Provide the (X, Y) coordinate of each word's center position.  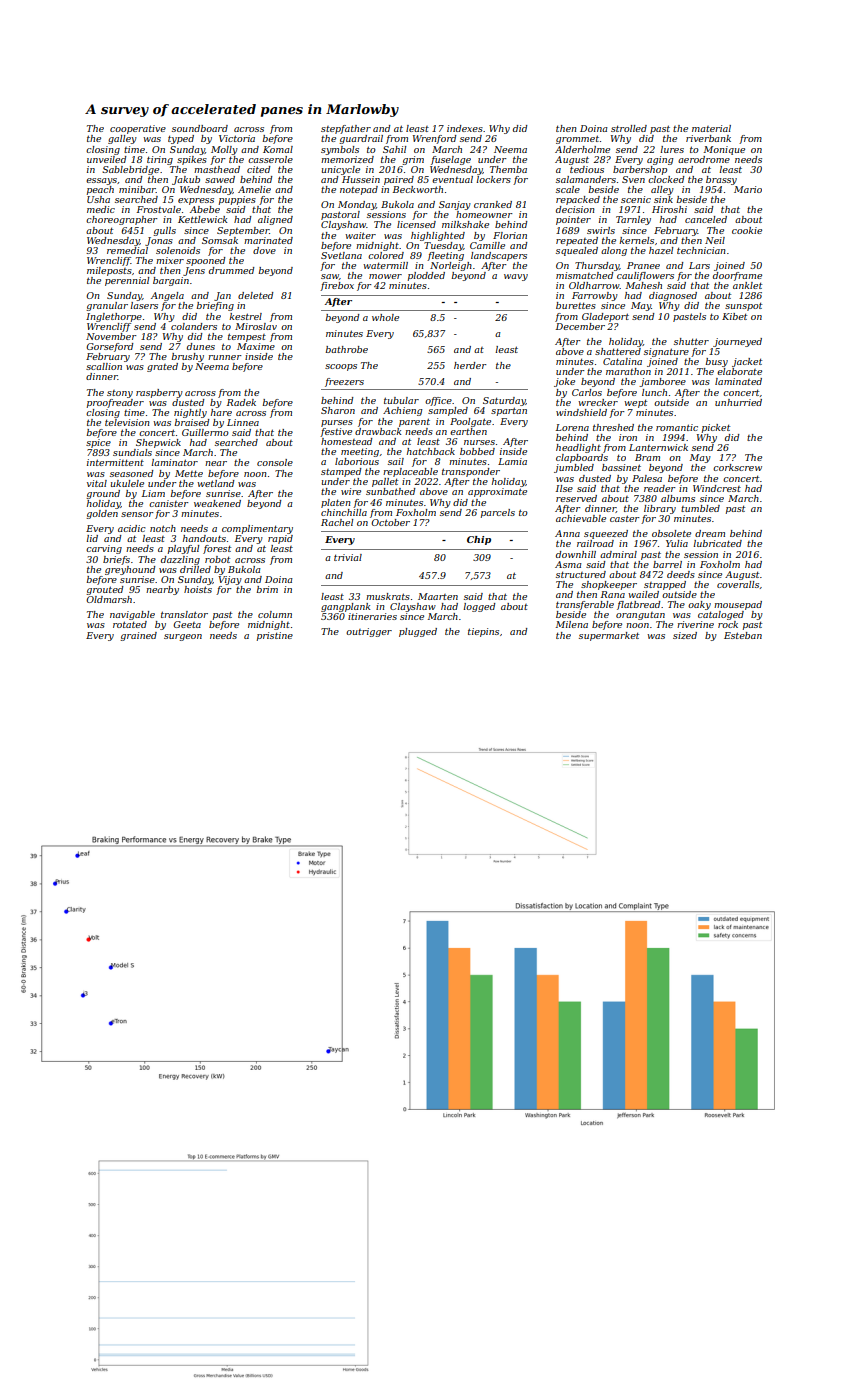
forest (217, 549)
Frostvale (159, 209)
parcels (498, 513)
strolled (629, 128)
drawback (378, 431)
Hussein (361, 179)
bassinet (621, 467)
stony (120, 394)
